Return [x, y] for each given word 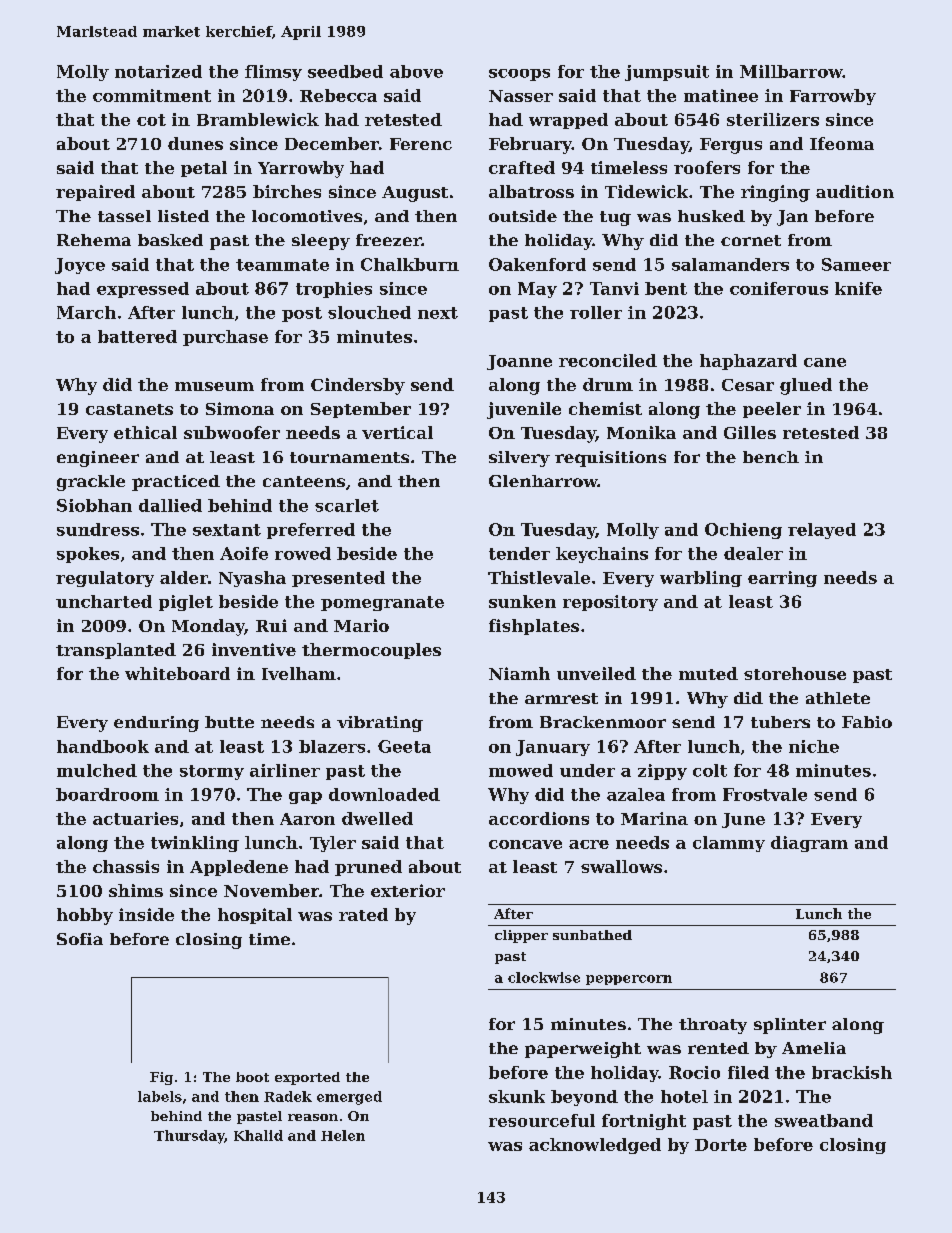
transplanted [116, 651]
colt [710, 770]
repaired [95, 193]
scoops [519, 75]
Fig [161, 1078]
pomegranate [382, 603]
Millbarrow [791, 71]
